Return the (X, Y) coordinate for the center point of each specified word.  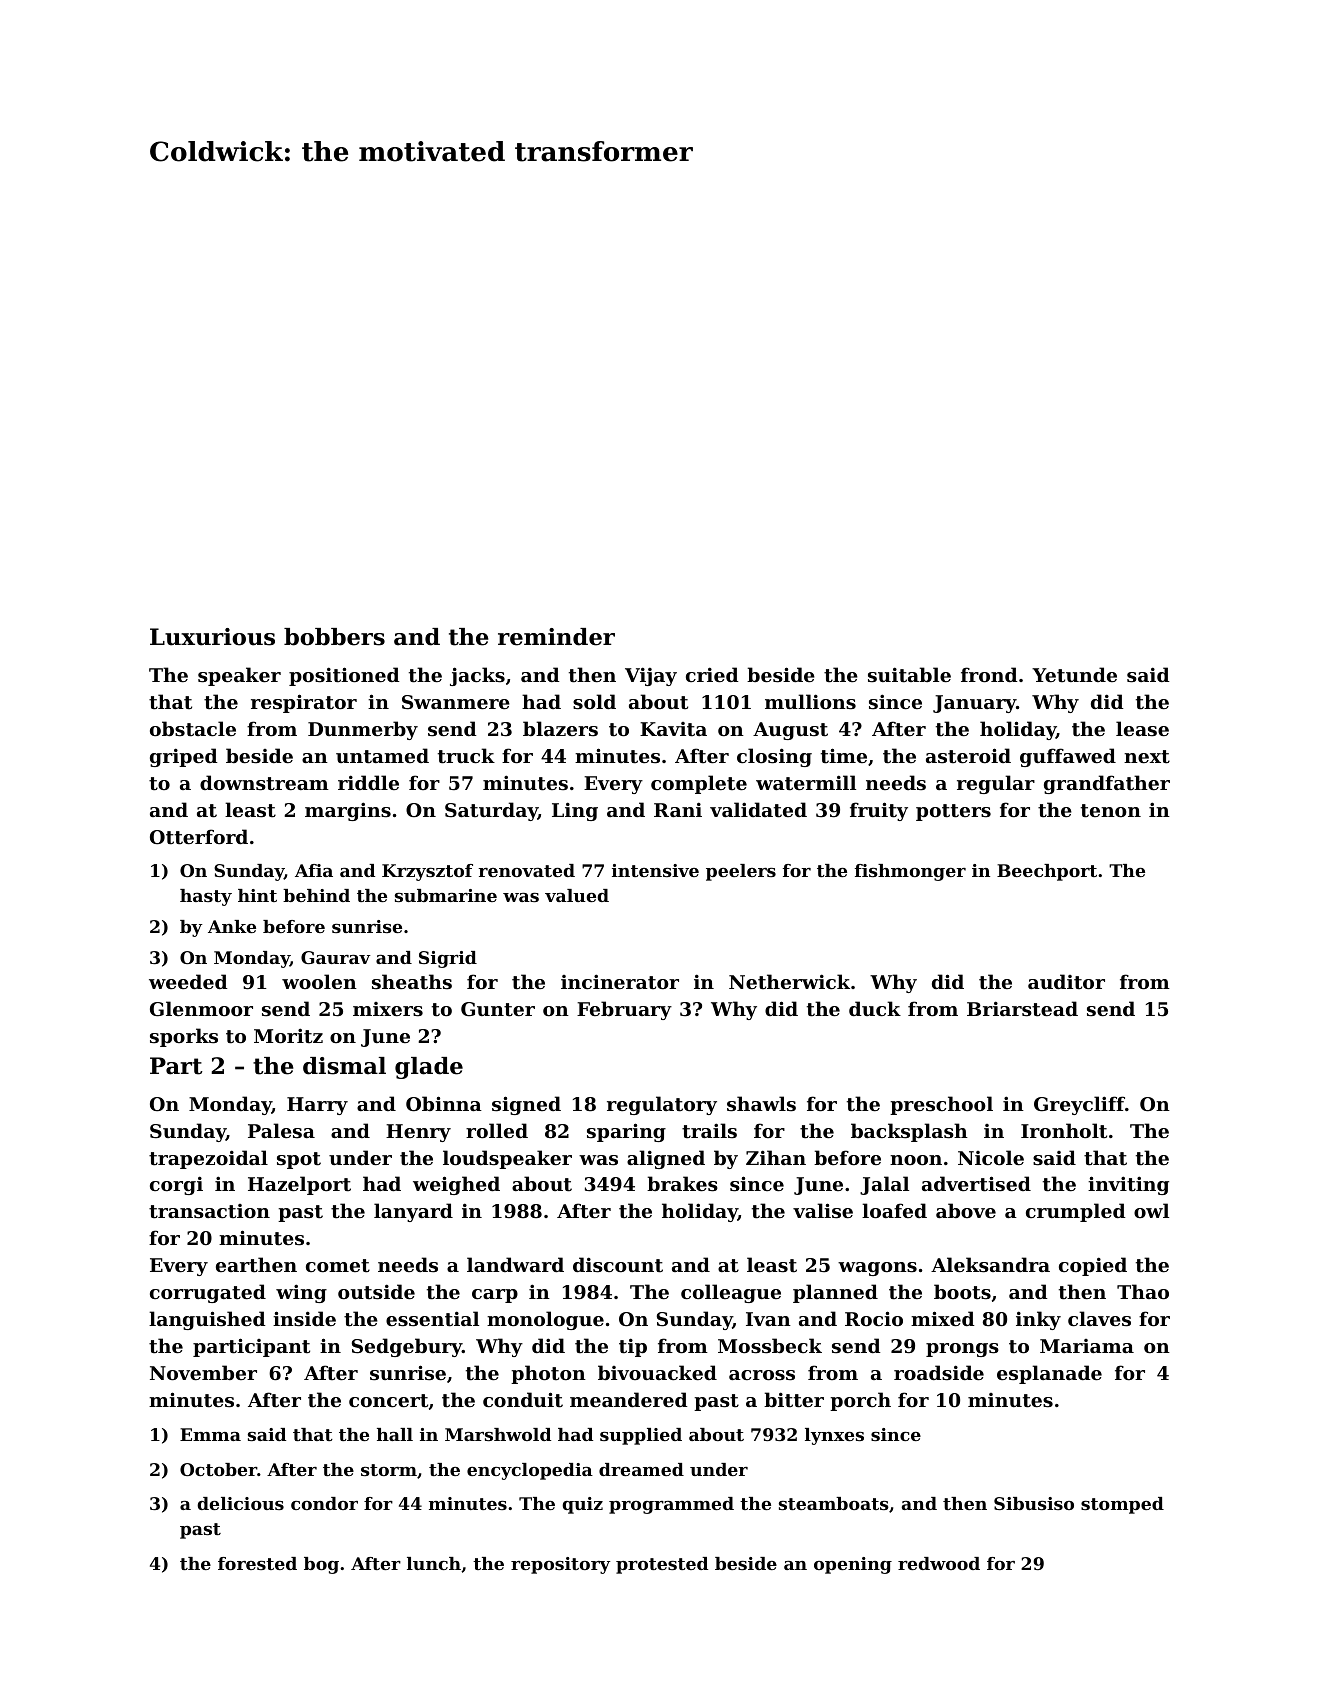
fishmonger (910, 872)
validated (758, 810)
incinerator (620, 981)
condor (324, 1503)
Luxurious (212, 637)
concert (388, 1400)
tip (633, 1347)
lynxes (834, 1436)
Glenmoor (201, 1009)
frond (989, 674)
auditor (1066, 981)
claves (1099, 1319)
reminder (556, 637)
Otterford (199, 837)
